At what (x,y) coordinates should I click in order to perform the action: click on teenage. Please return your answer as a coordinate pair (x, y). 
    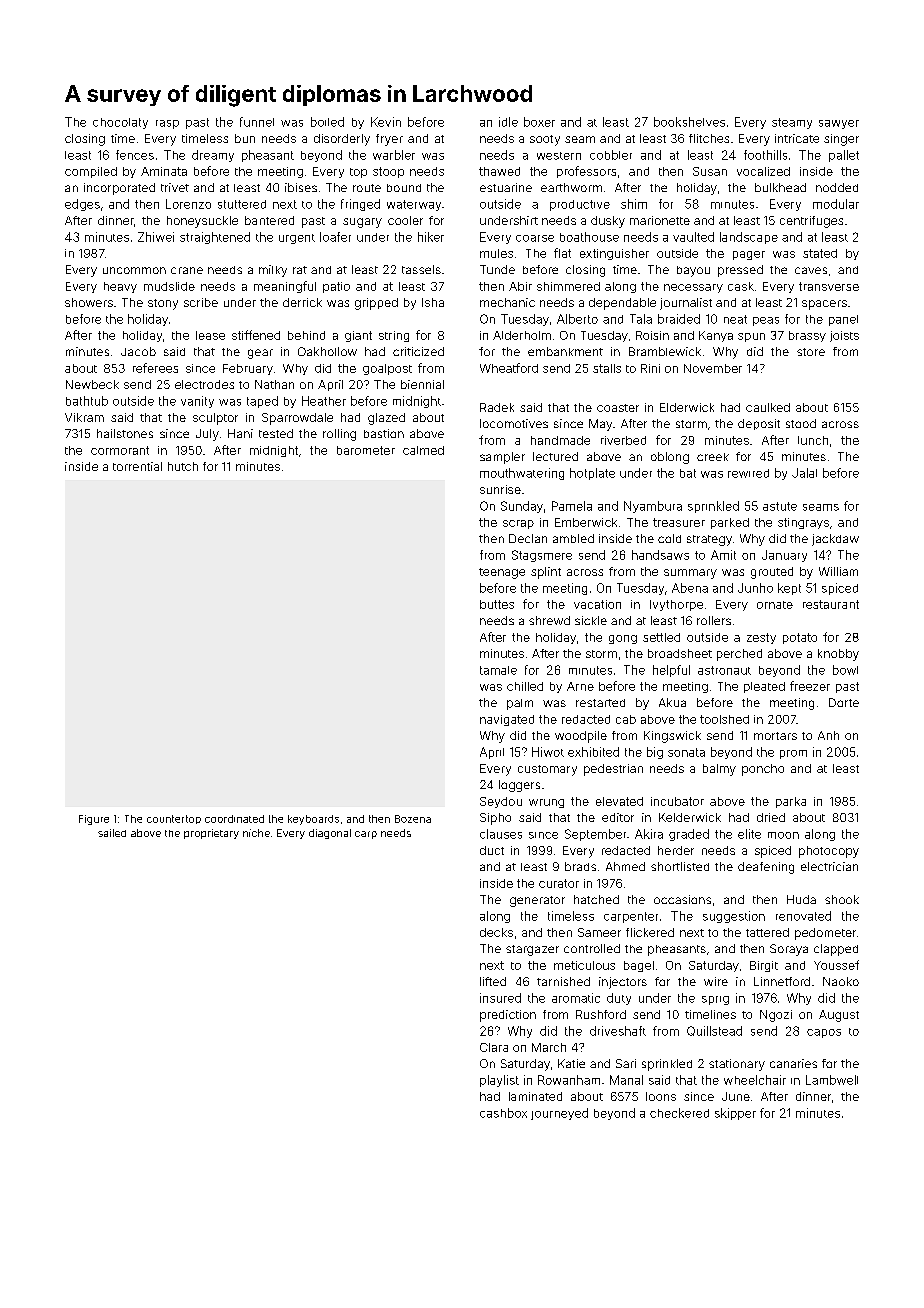
    Looking at the image, I should click on (502, 573).
